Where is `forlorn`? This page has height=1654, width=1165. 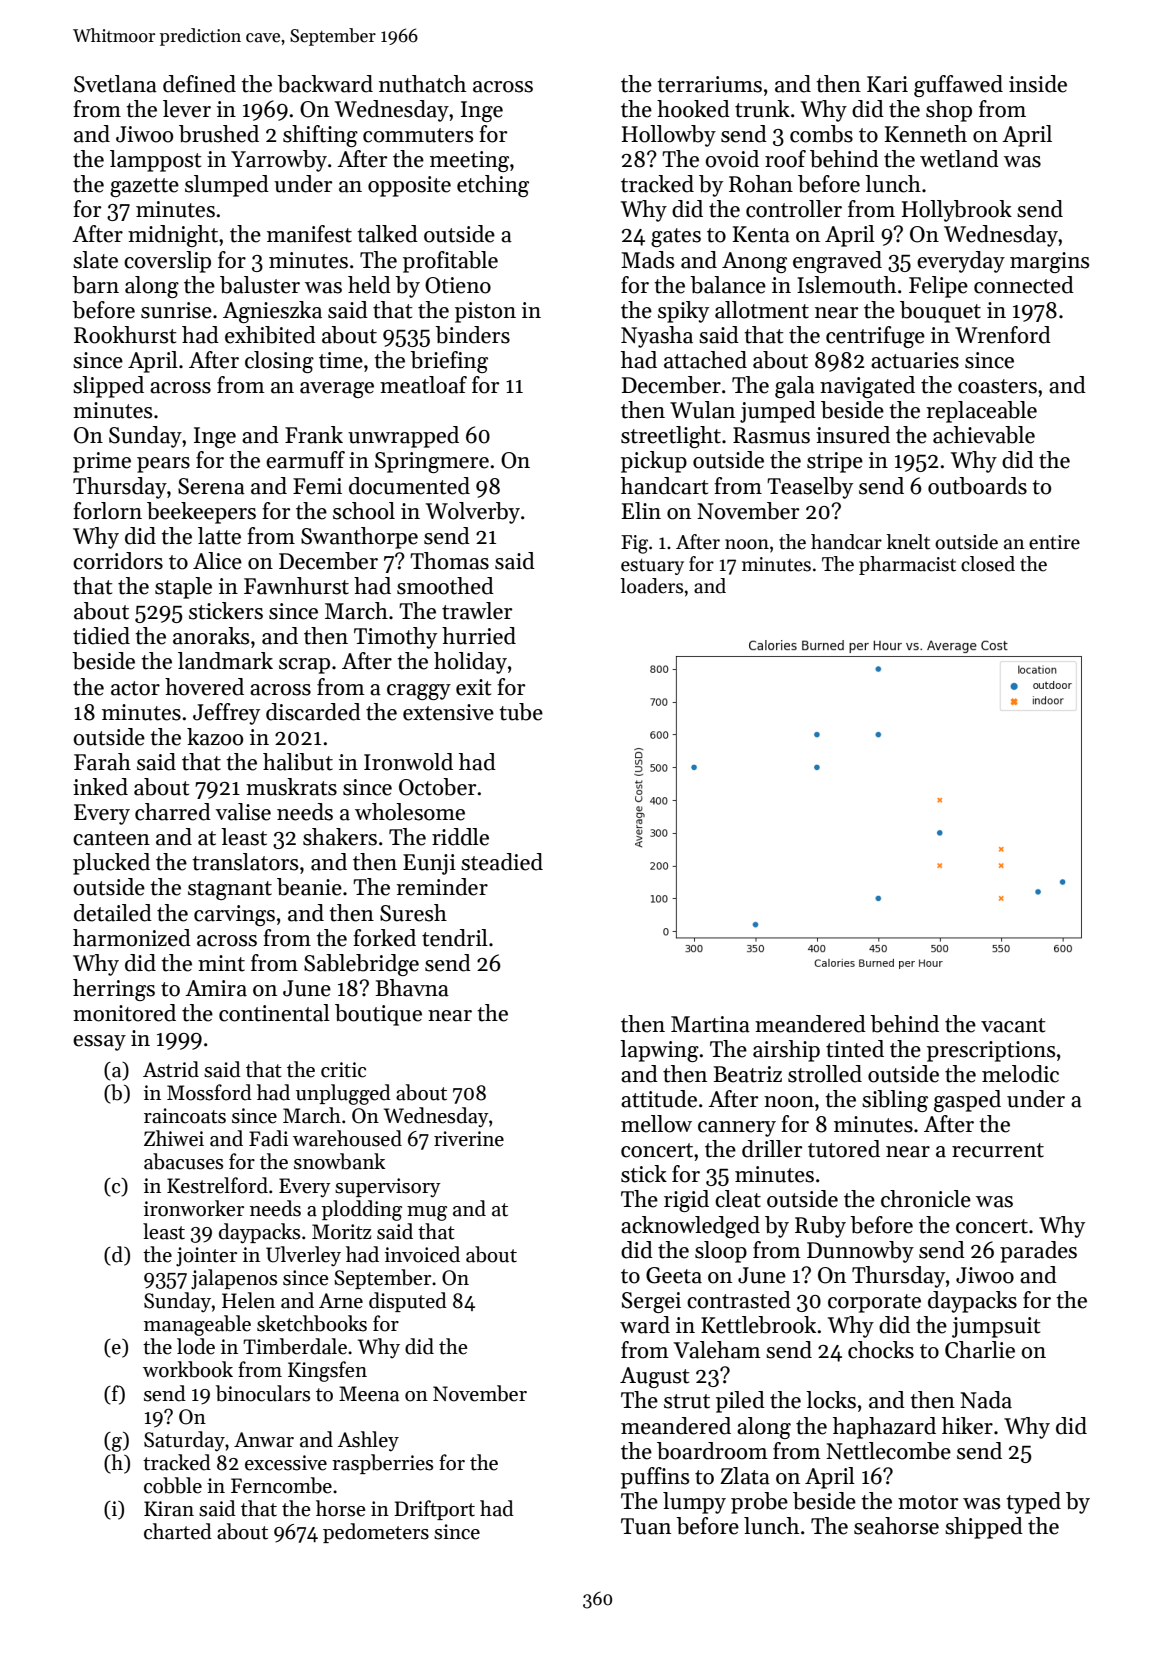 forlorn is located at coordinates (107, 511).
